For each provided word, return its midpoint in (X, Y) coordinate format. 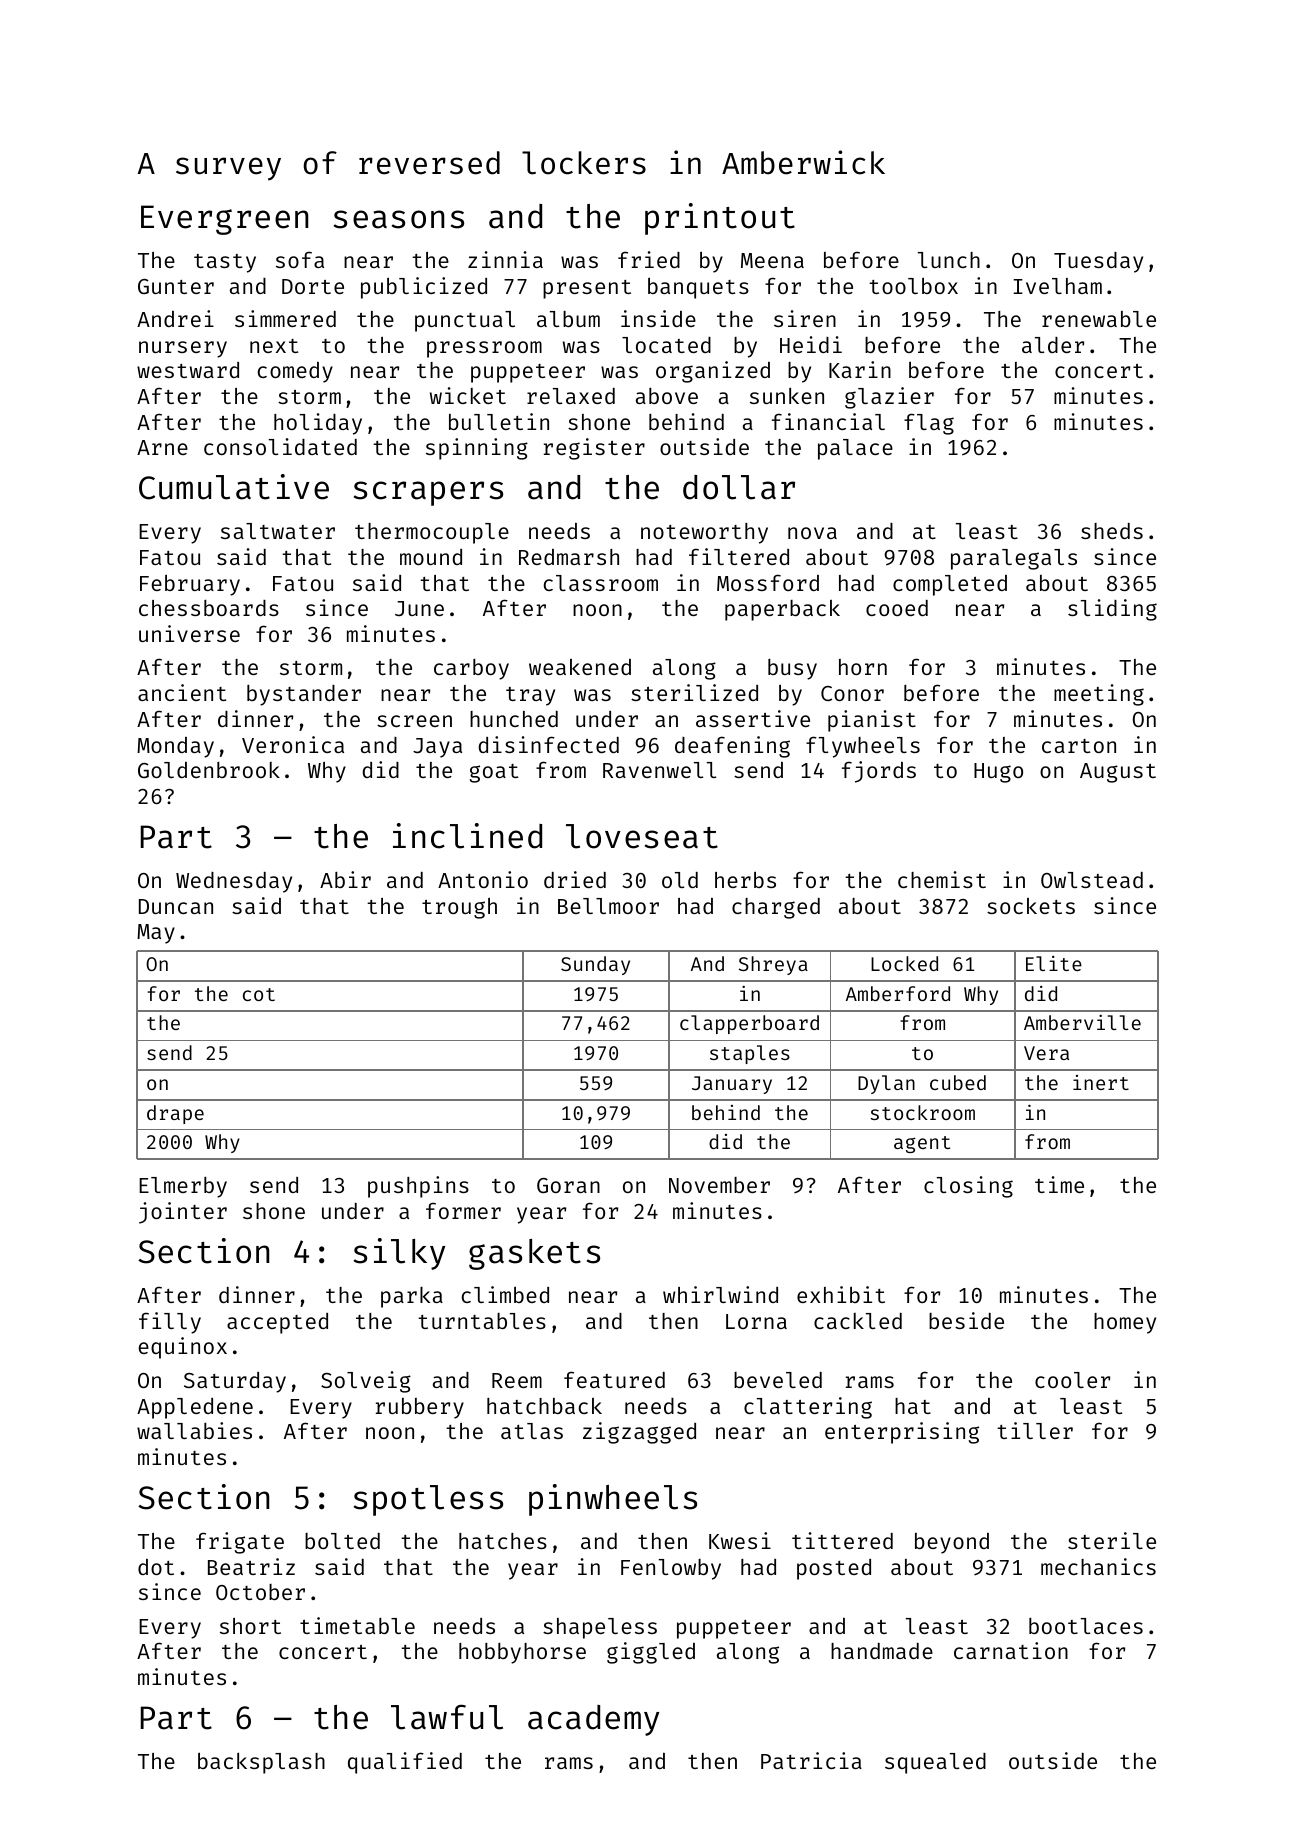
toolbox (913, 285)
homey (1125, 1323)
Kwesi (740, 1540)
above (667, 396)
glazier (889, 398)
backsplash (261, 1763)
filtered (739, 556)
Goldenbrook (209, 770)
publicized (424, 288)
